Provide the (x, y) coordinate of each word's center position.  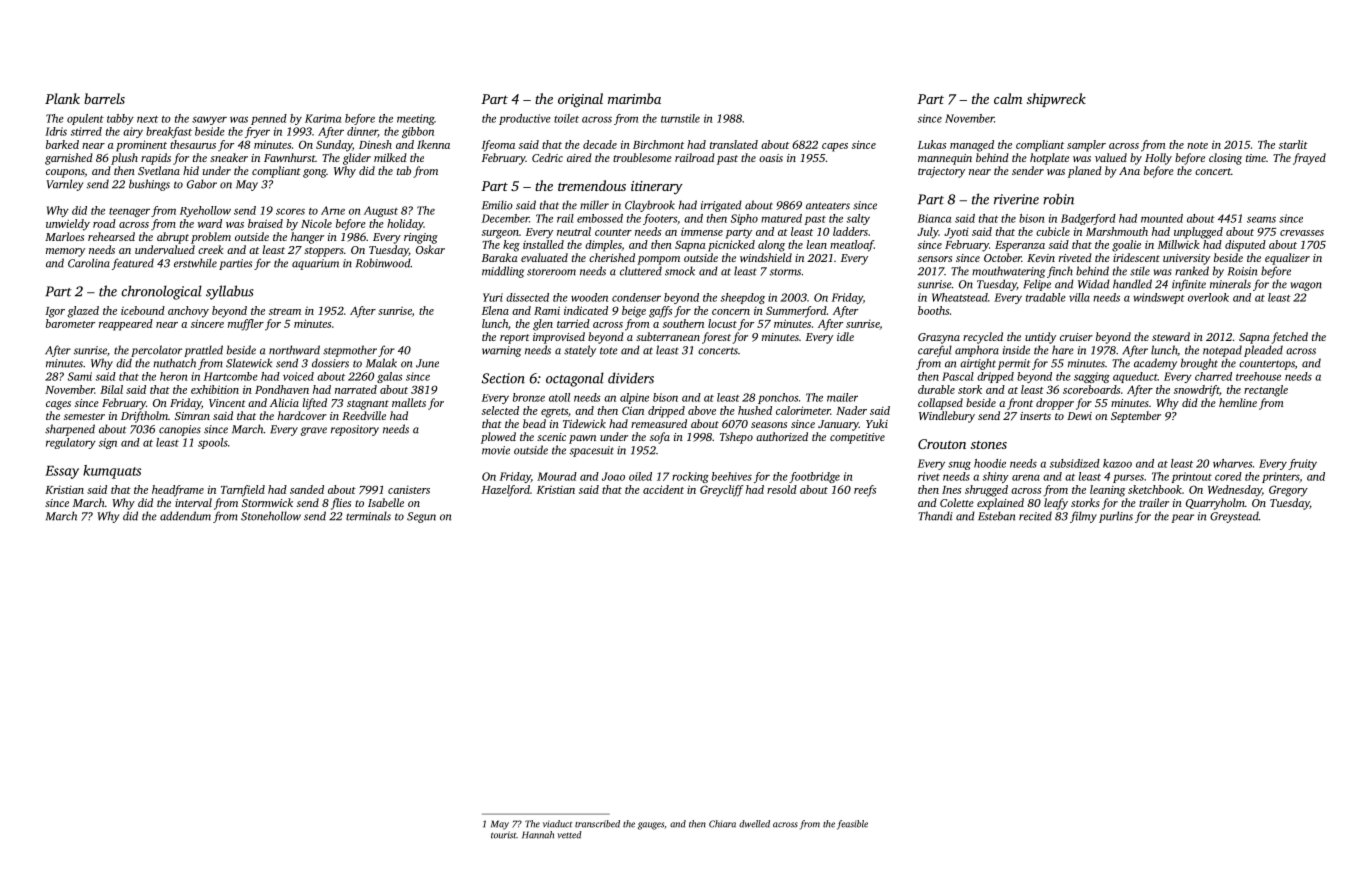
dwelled (754, 824)
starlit (1293, 144)
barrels (104, 98)
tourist (504, 835)
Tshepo (736, 438)
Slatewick (249, 363)
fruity (1302, 464)
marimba (634, 98)
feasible (852, 825)
